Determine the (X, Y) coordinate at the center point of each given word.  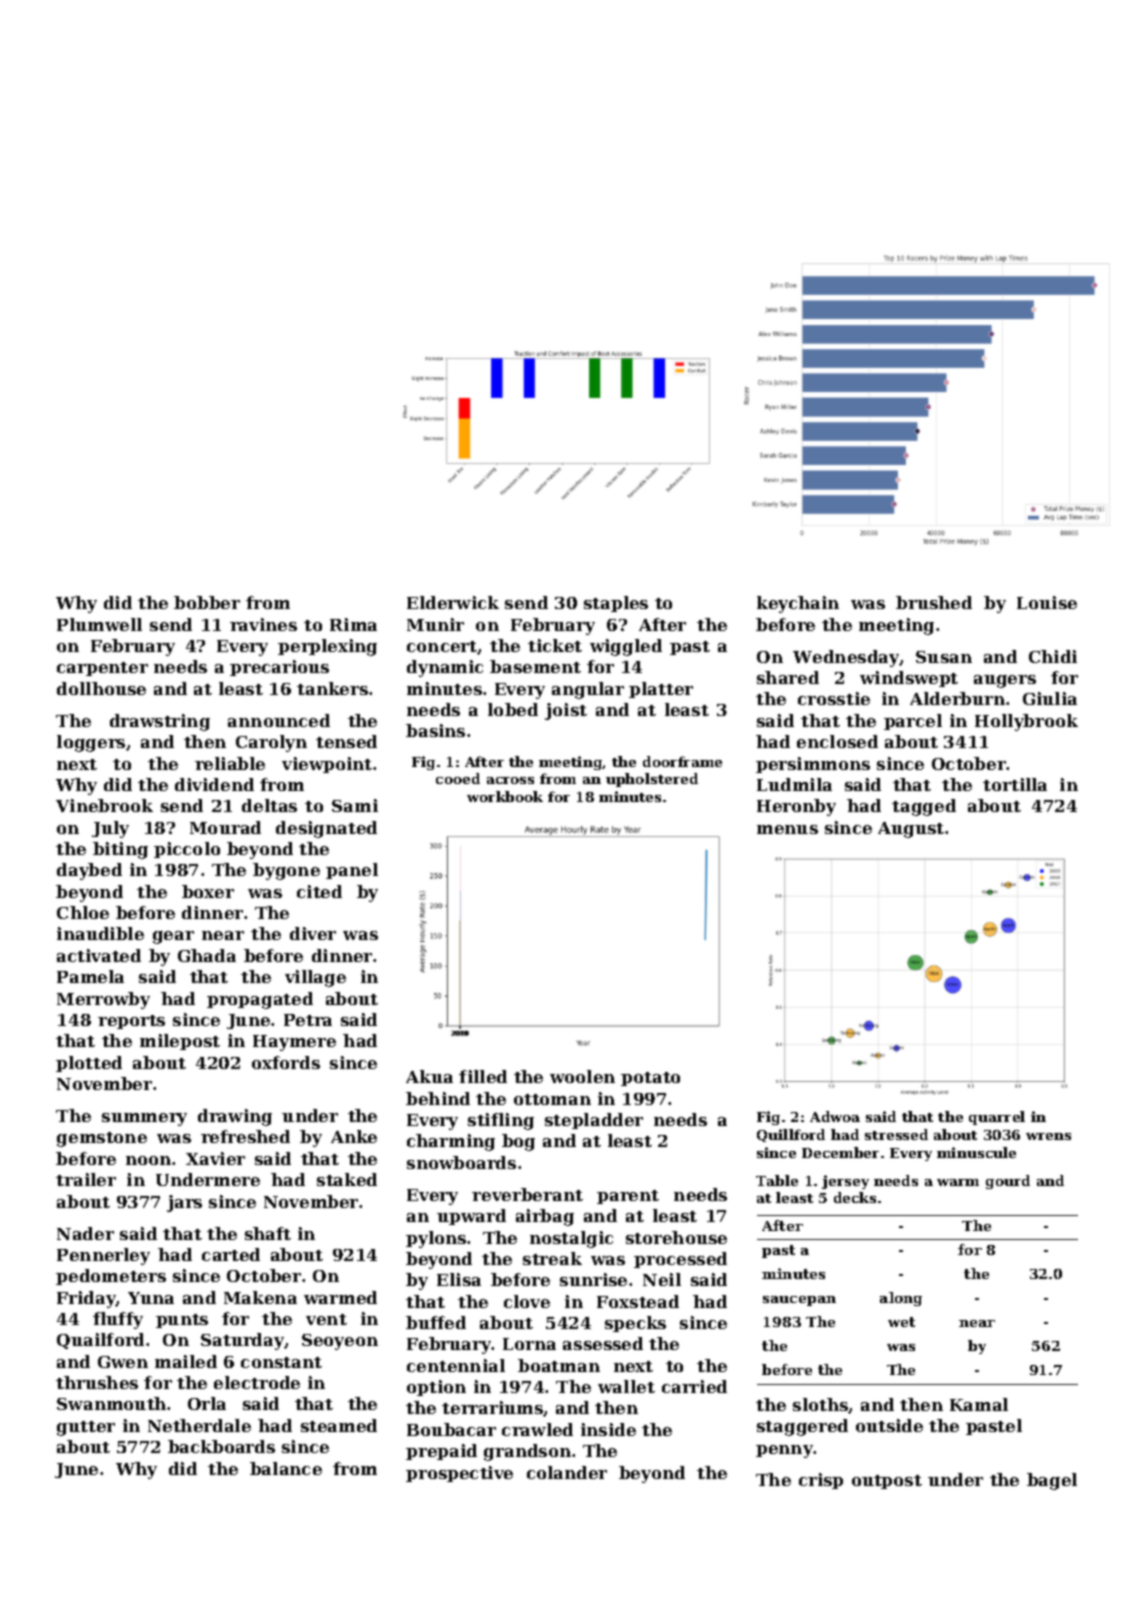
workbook (505, 796)
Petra (308, 1020)
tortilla (1015, 784)
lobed (513, 709)
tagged (924, 807)
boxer (208, 891)
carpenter (102, 669)
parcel (913, 722)
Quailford (100, 1341)
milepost (180, 1042)
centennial (456, 1365)
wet (901, 1322)
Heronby (796, 807)
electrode (257, 1382)
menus (787, 829)
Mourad (225, 827)
